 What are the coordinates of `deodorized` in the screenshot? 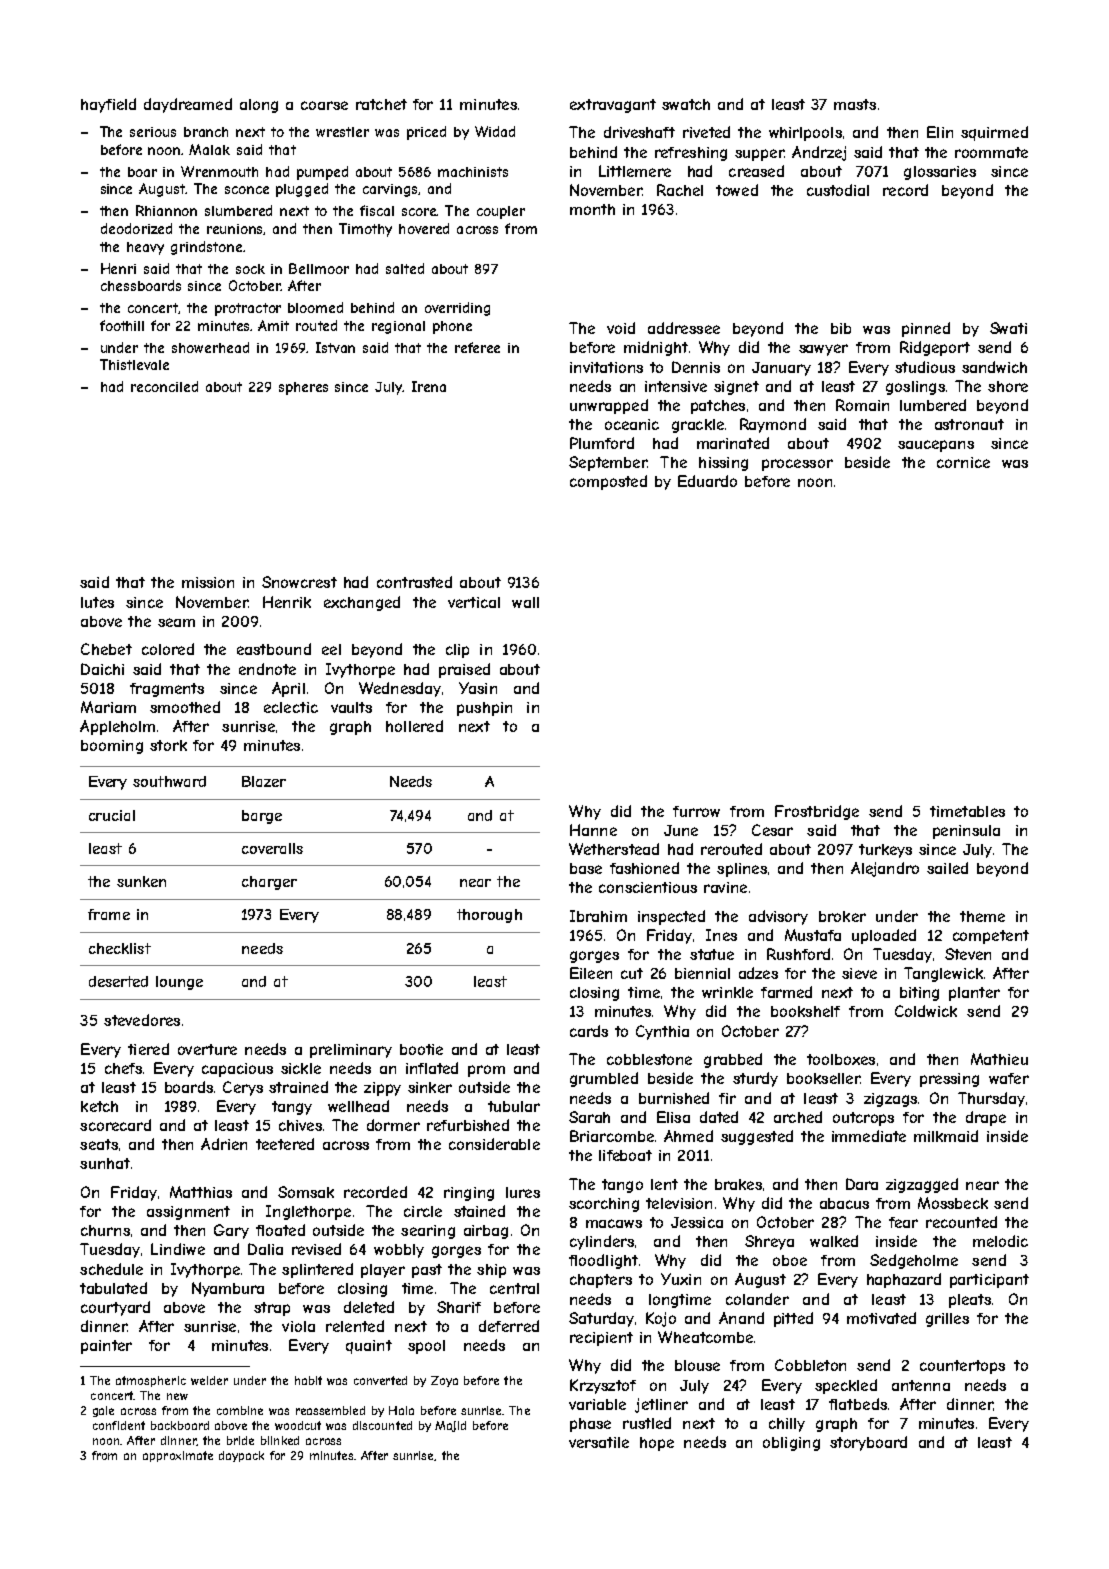 It's located at (136, 228).
